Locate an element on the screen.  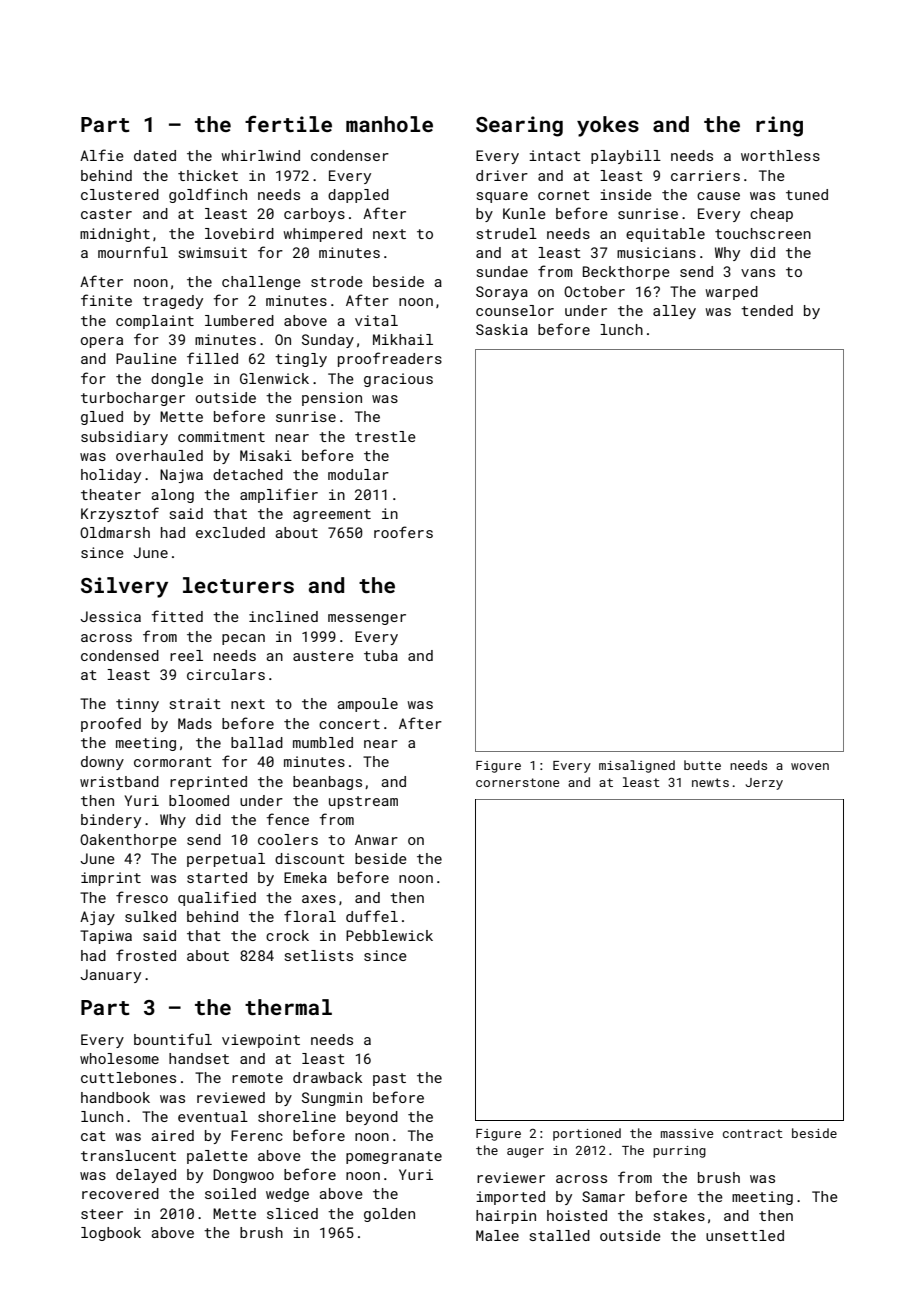
stakes is located at coordinates (679, 1215).
